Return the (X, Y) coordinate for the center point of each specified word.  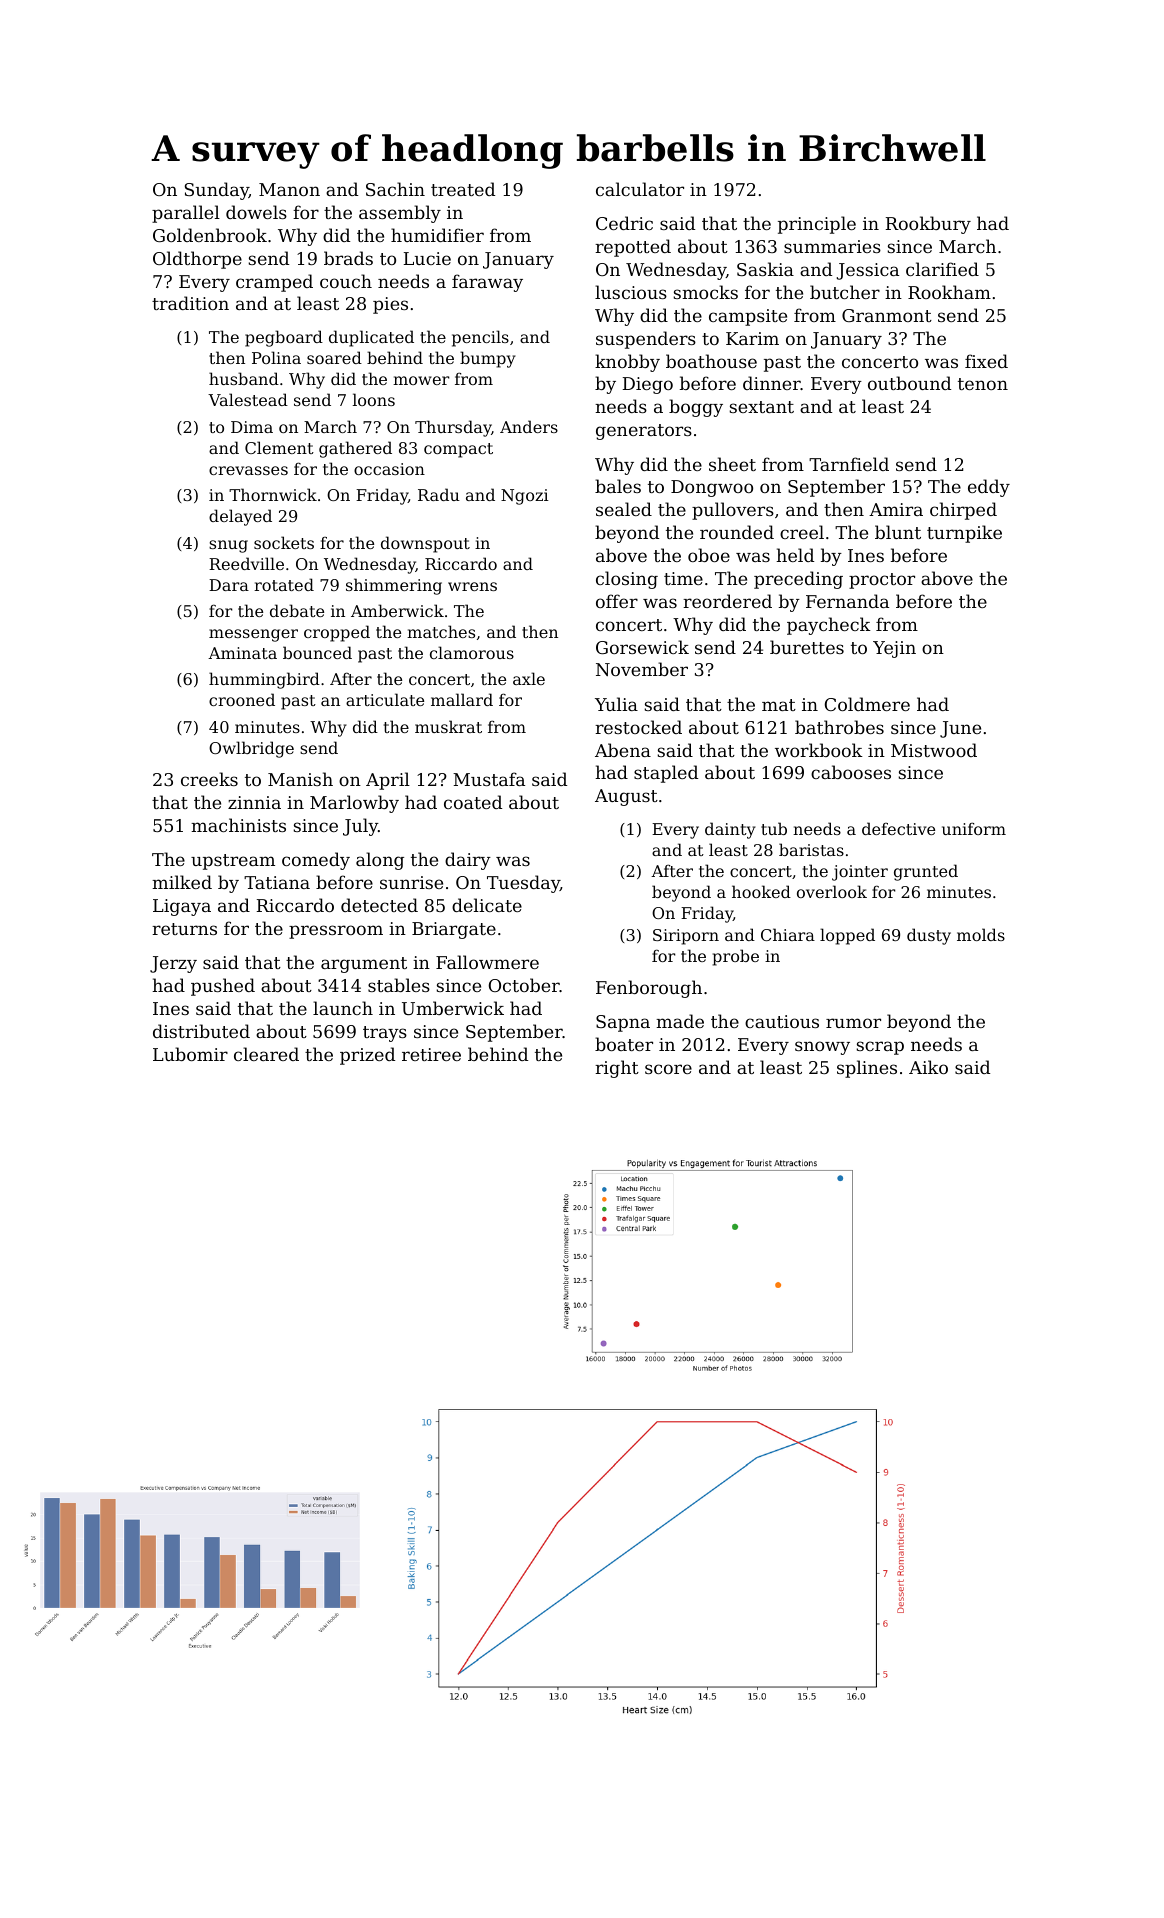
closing (627, 580)
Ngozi (525, 497)
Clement (279, 447)
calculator (640, 189)
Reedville (246, 563)
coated (473, 802)
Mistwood (934, 750)
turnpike (964, 534)
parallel (186, 214)
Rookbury (928, 225)
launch (343, 1008)
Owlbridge (251, 749)
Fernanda (847, 601)
